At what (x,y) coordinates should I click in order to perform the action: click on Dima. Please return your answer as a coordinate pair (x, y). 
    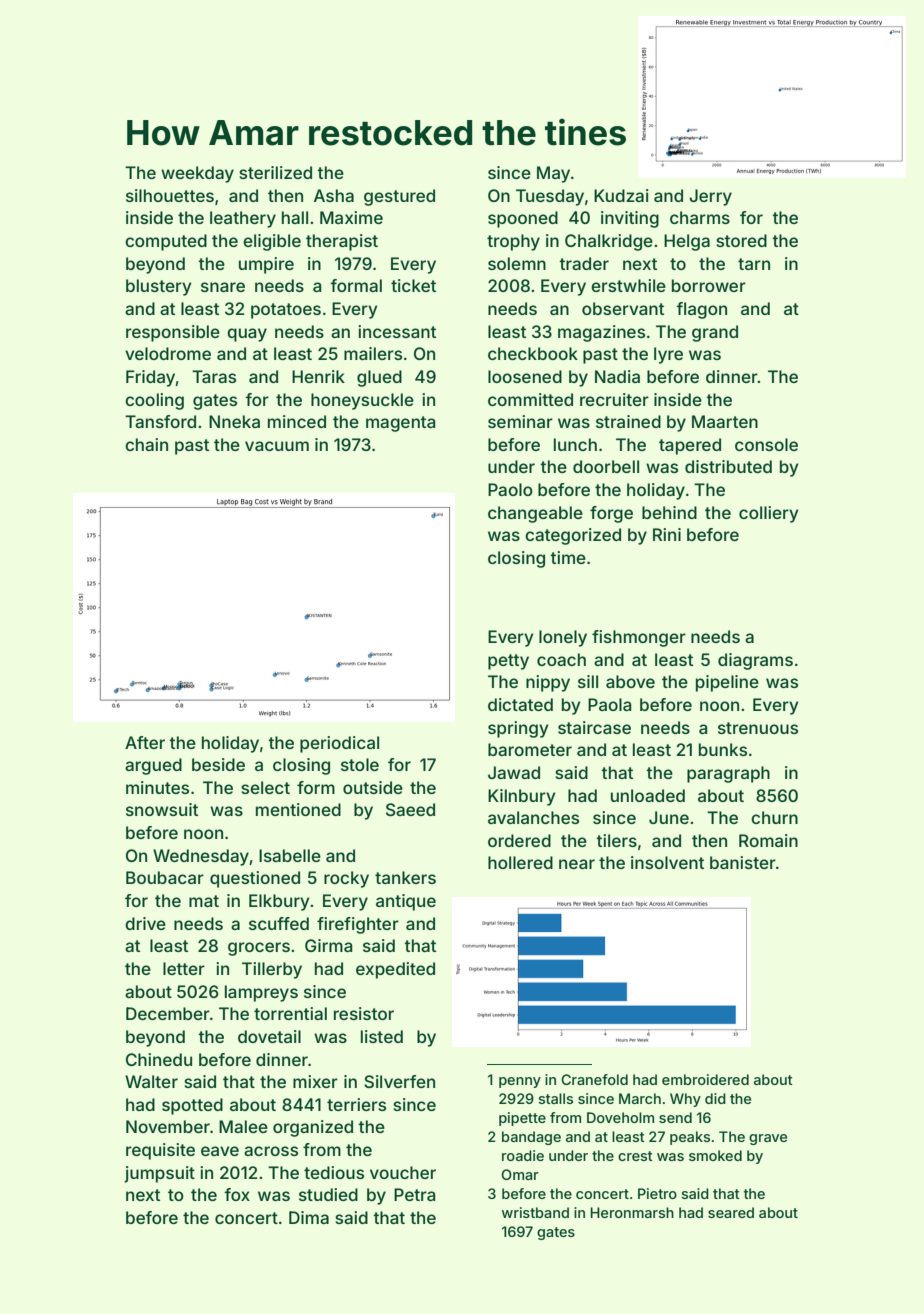
    Looking at the image, I should click on (309, 1217).
